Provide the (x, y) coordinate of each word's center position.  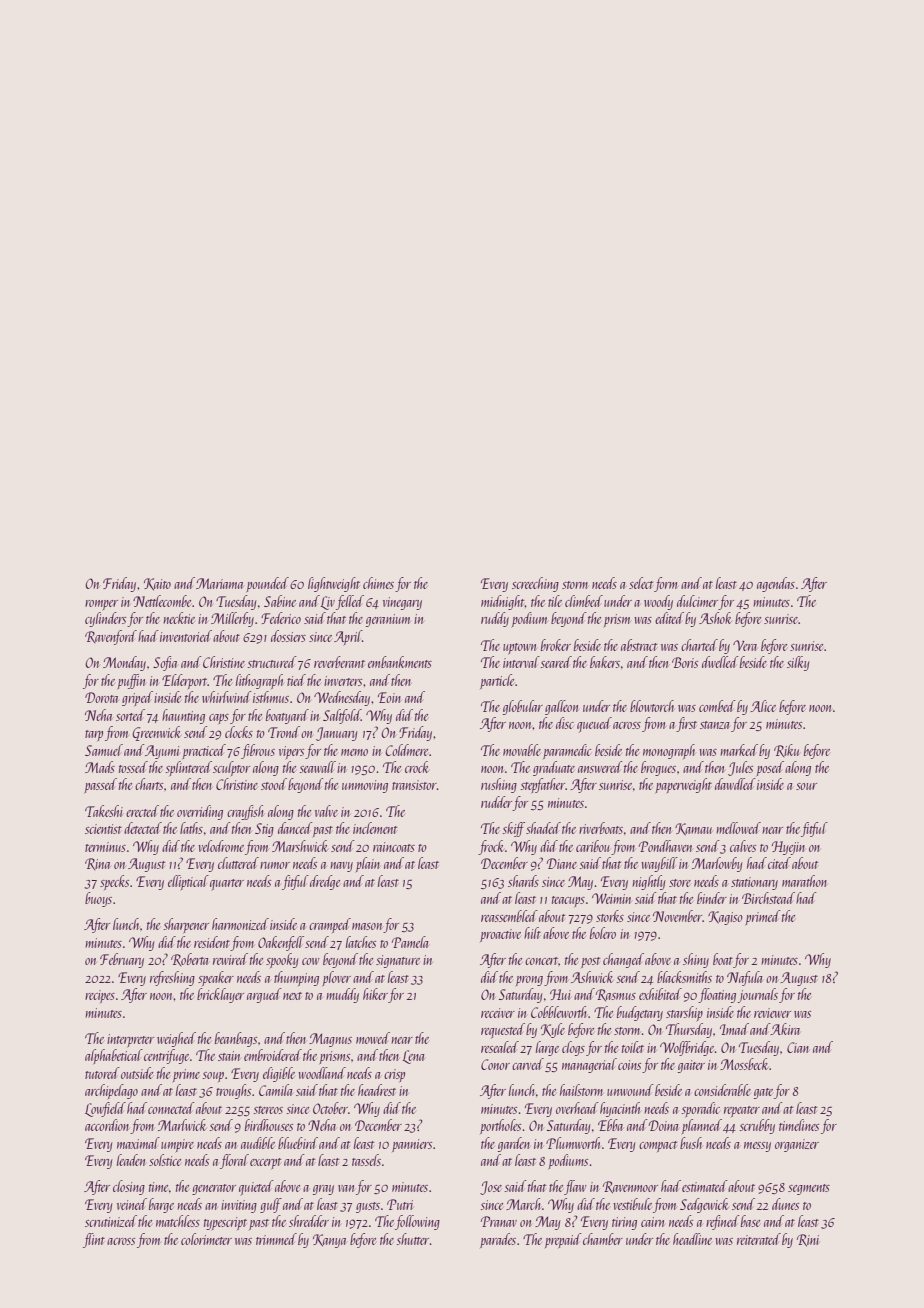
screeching (535, 584)
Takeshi (104, 811)
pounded (267, 584)
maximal (138, 1143)
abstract (639, 645)
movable (522, 750)
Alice (763, 706)
